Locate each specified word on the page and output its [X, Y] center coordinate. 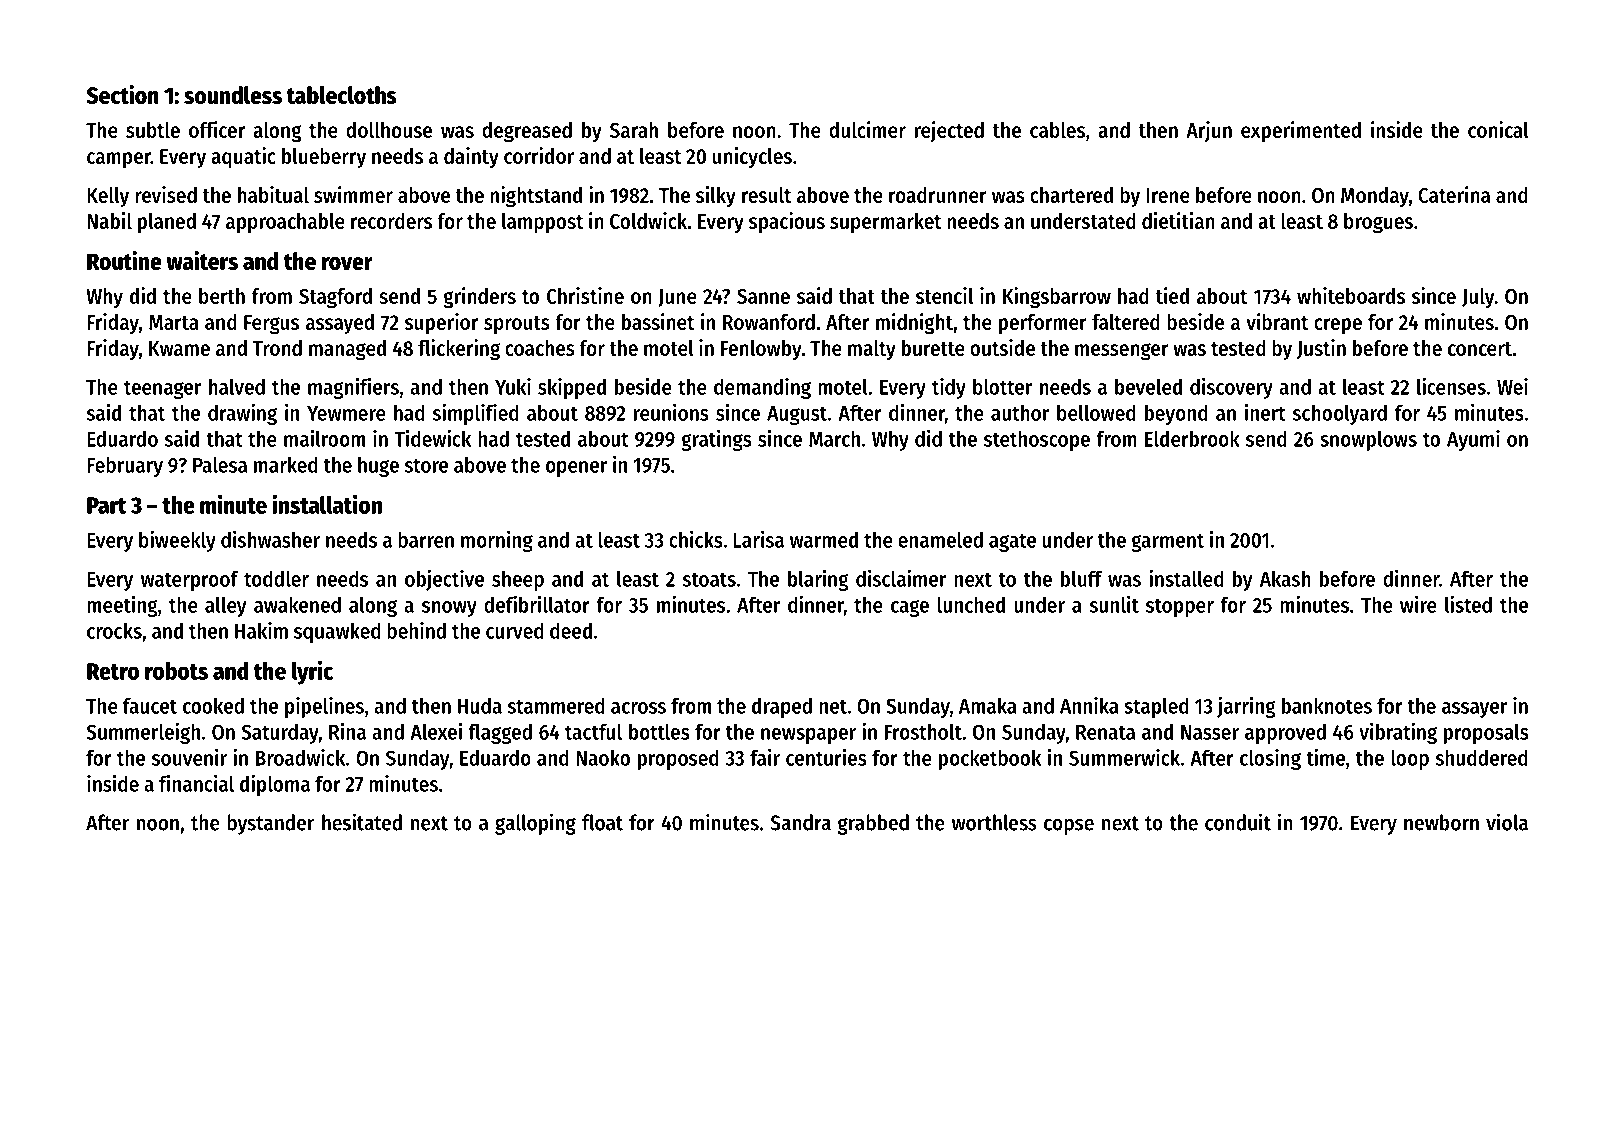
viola [1507, 822]
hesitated [362, 822]
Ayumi [1473, 440]
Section [122, 94]
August [797, 415]
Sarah [634, 130]
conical [1498, 129]
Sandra [800, 822]
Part [107, 505]
